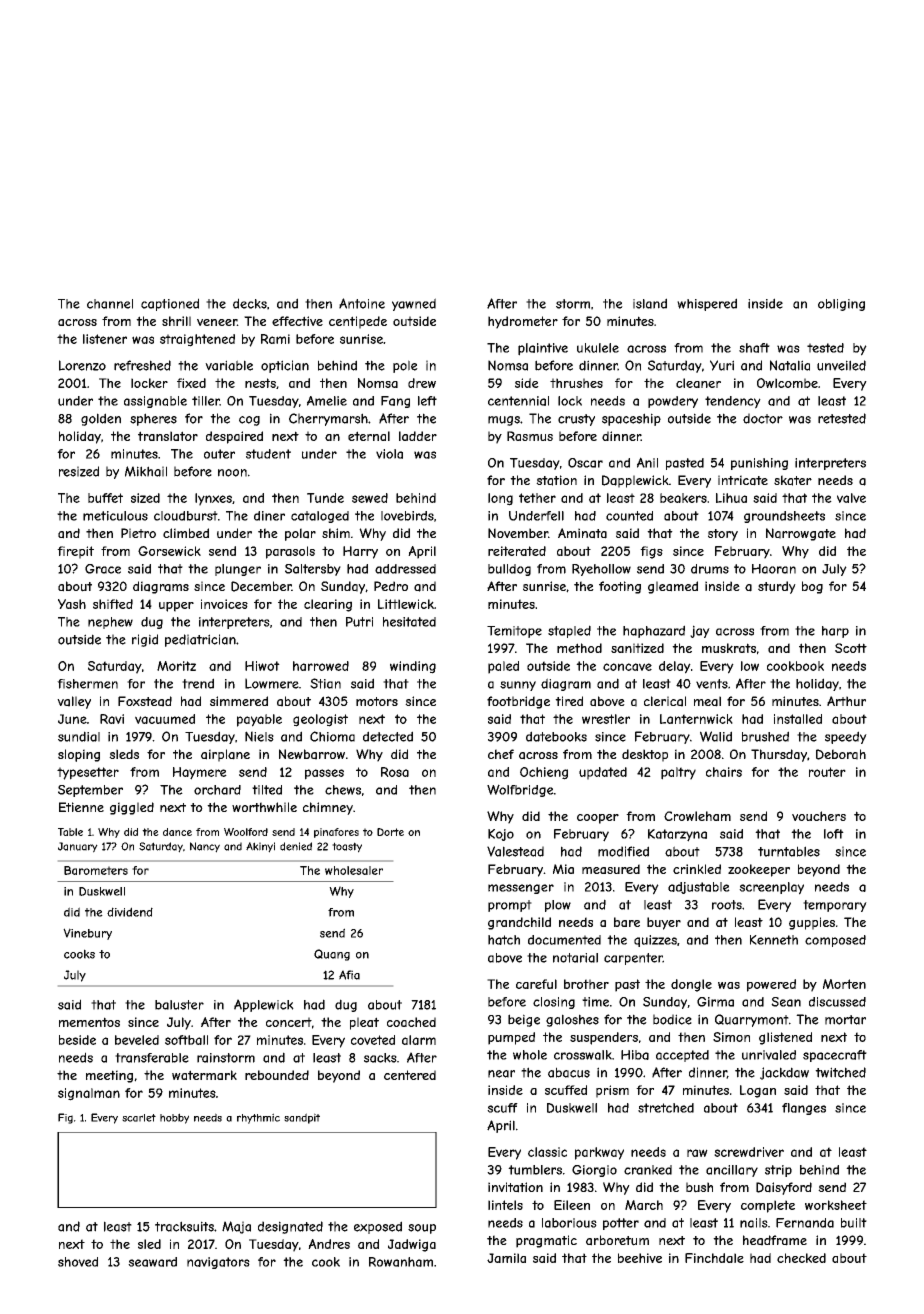  Describe the element at coordinates (599, 1153) in the screenshot. I see `parkway` at that location.
